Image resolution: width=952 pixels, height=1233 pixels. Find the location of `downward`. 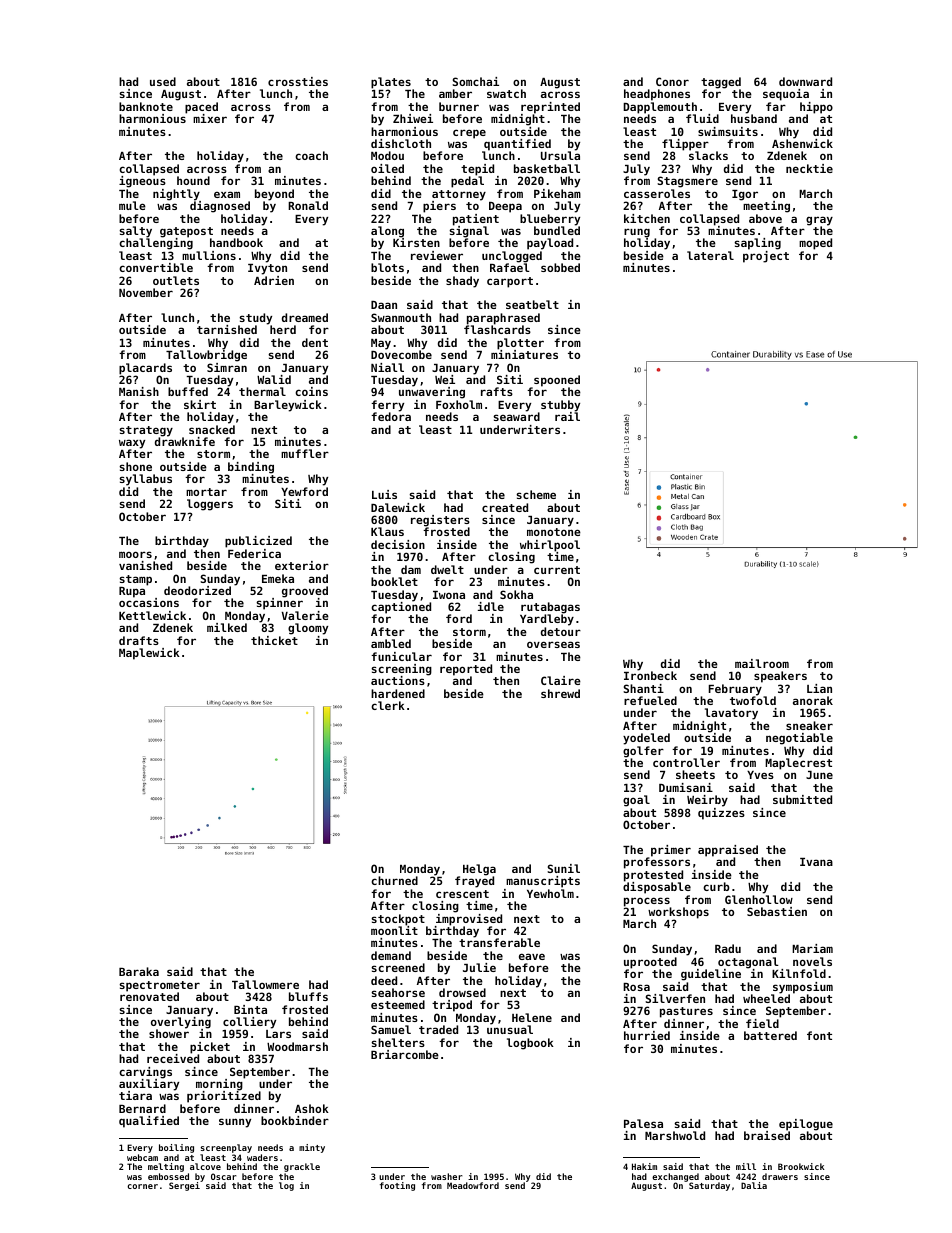

downward is located at coordinates (805, 81).
